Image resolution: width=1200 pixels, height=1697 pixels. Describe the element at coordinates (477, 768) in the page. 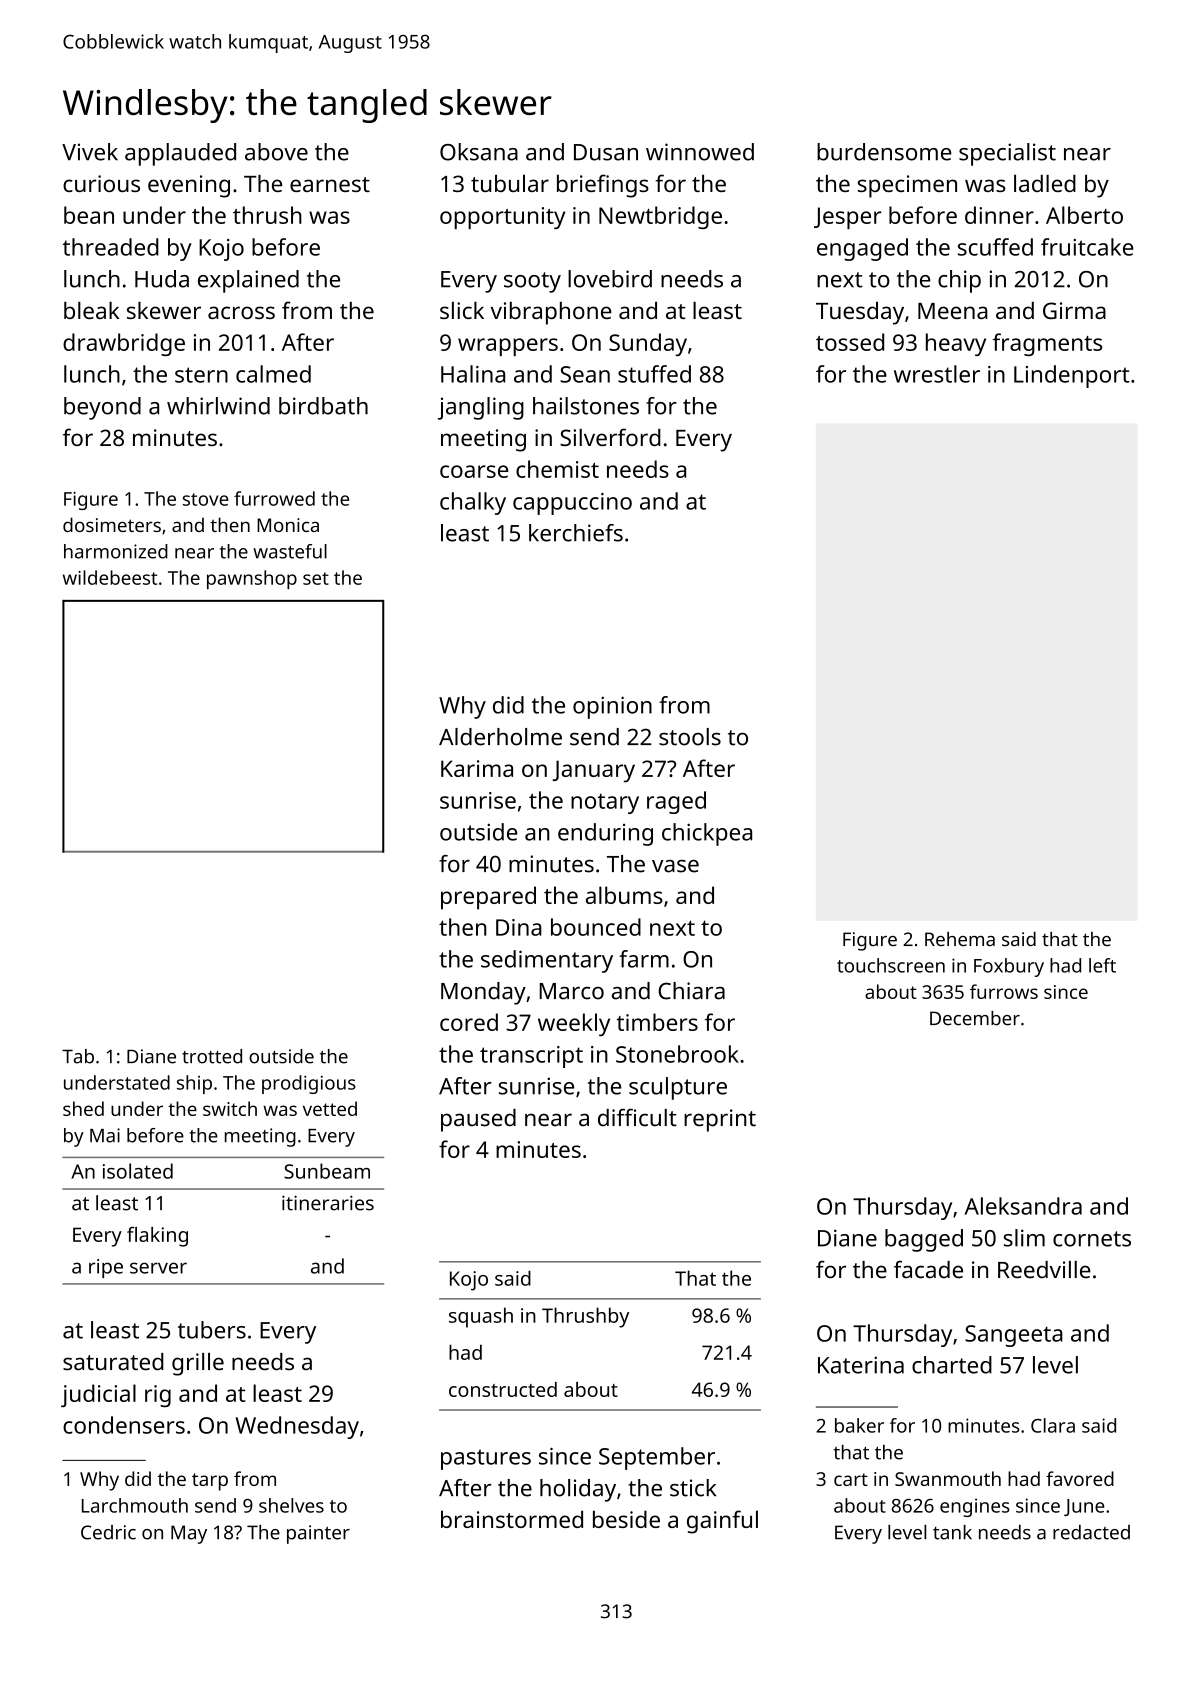

I see `Karima` at that location.
